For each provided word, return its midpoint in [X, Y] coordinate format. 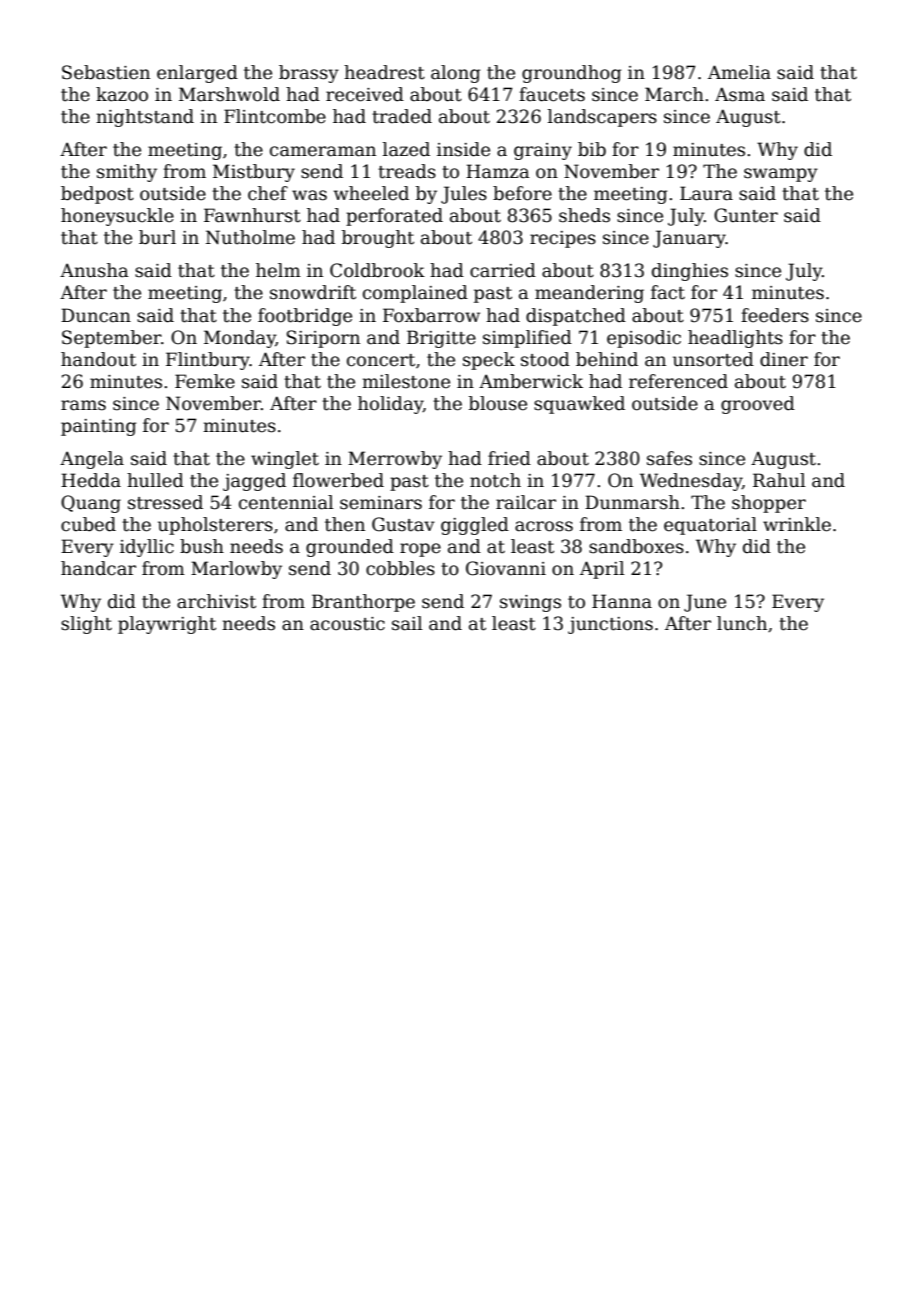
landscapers [602, 118]
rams [83, 405]
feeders [775, 315]
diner [784, 359]
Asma [740, 94]
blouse [498, 403]
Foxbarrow [431, 315]
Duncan [96, 315]
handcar [98, 568]
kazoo [122, 94]
